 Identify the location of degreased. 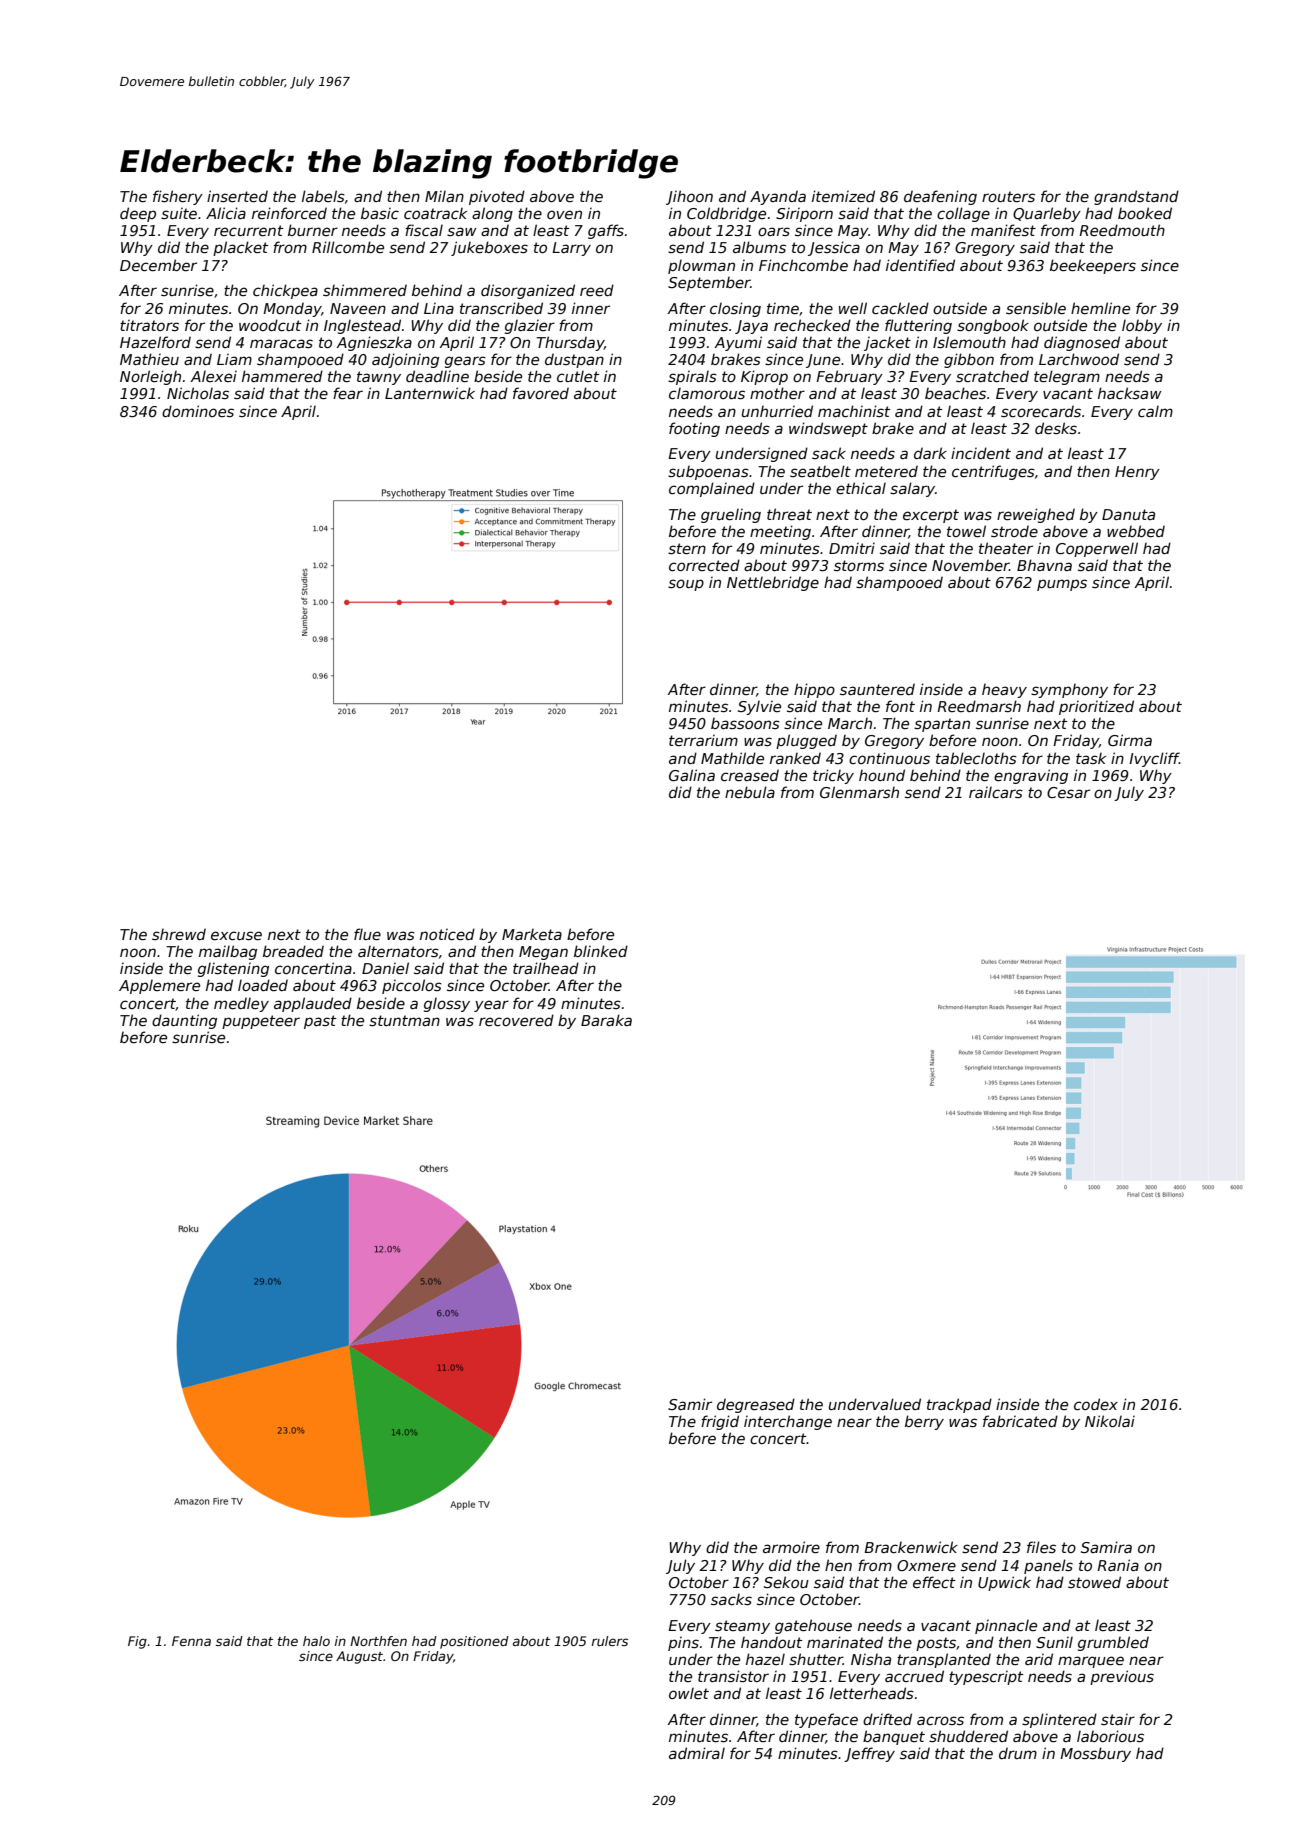
(756, 1405).
